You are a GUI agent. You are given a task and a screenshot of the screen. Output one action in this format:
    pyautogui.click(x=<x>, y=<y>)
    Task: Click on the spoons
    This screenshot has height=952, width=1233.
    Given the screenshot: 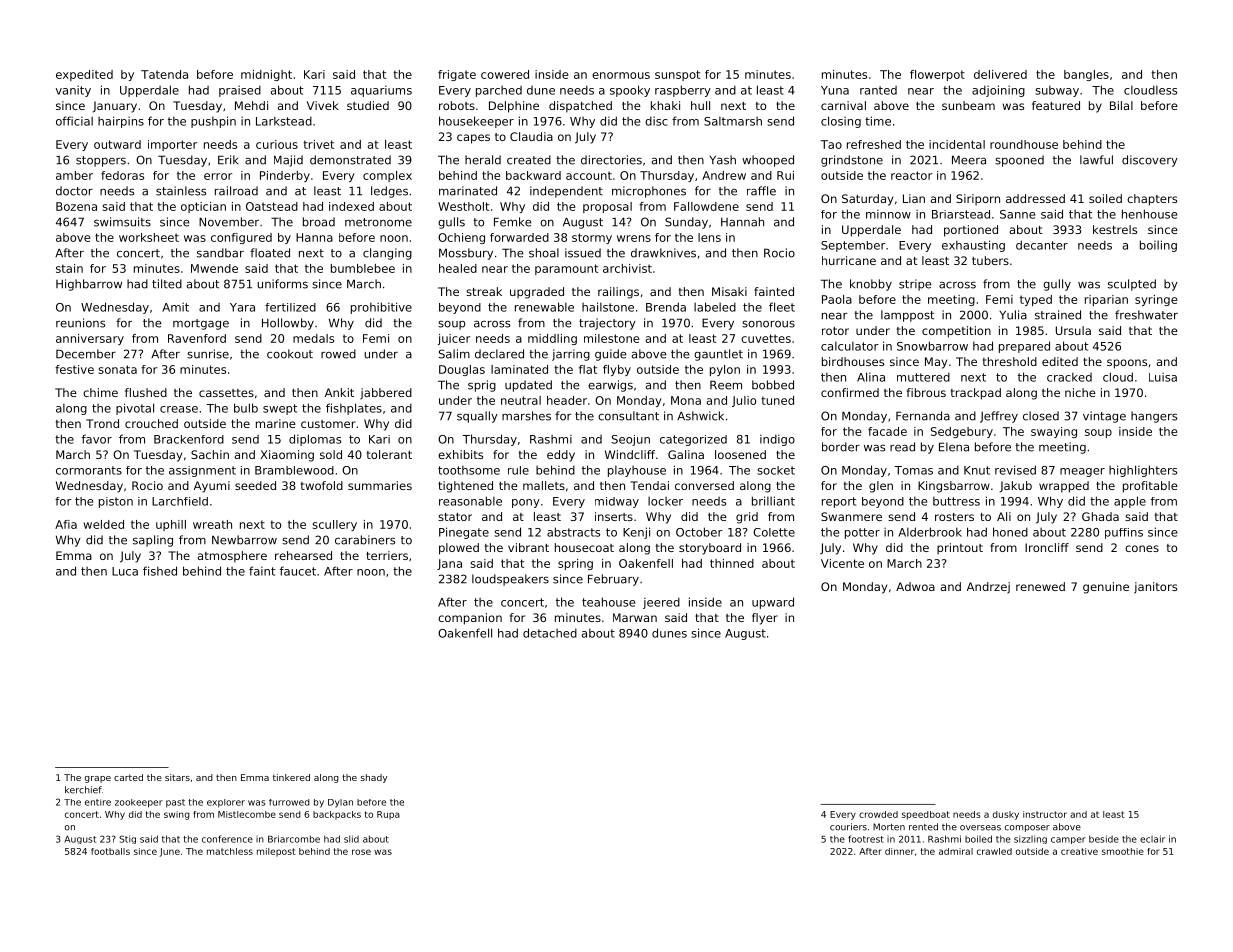 What is the action you would take?
    pyautogui.click(x=1127, y=364)
